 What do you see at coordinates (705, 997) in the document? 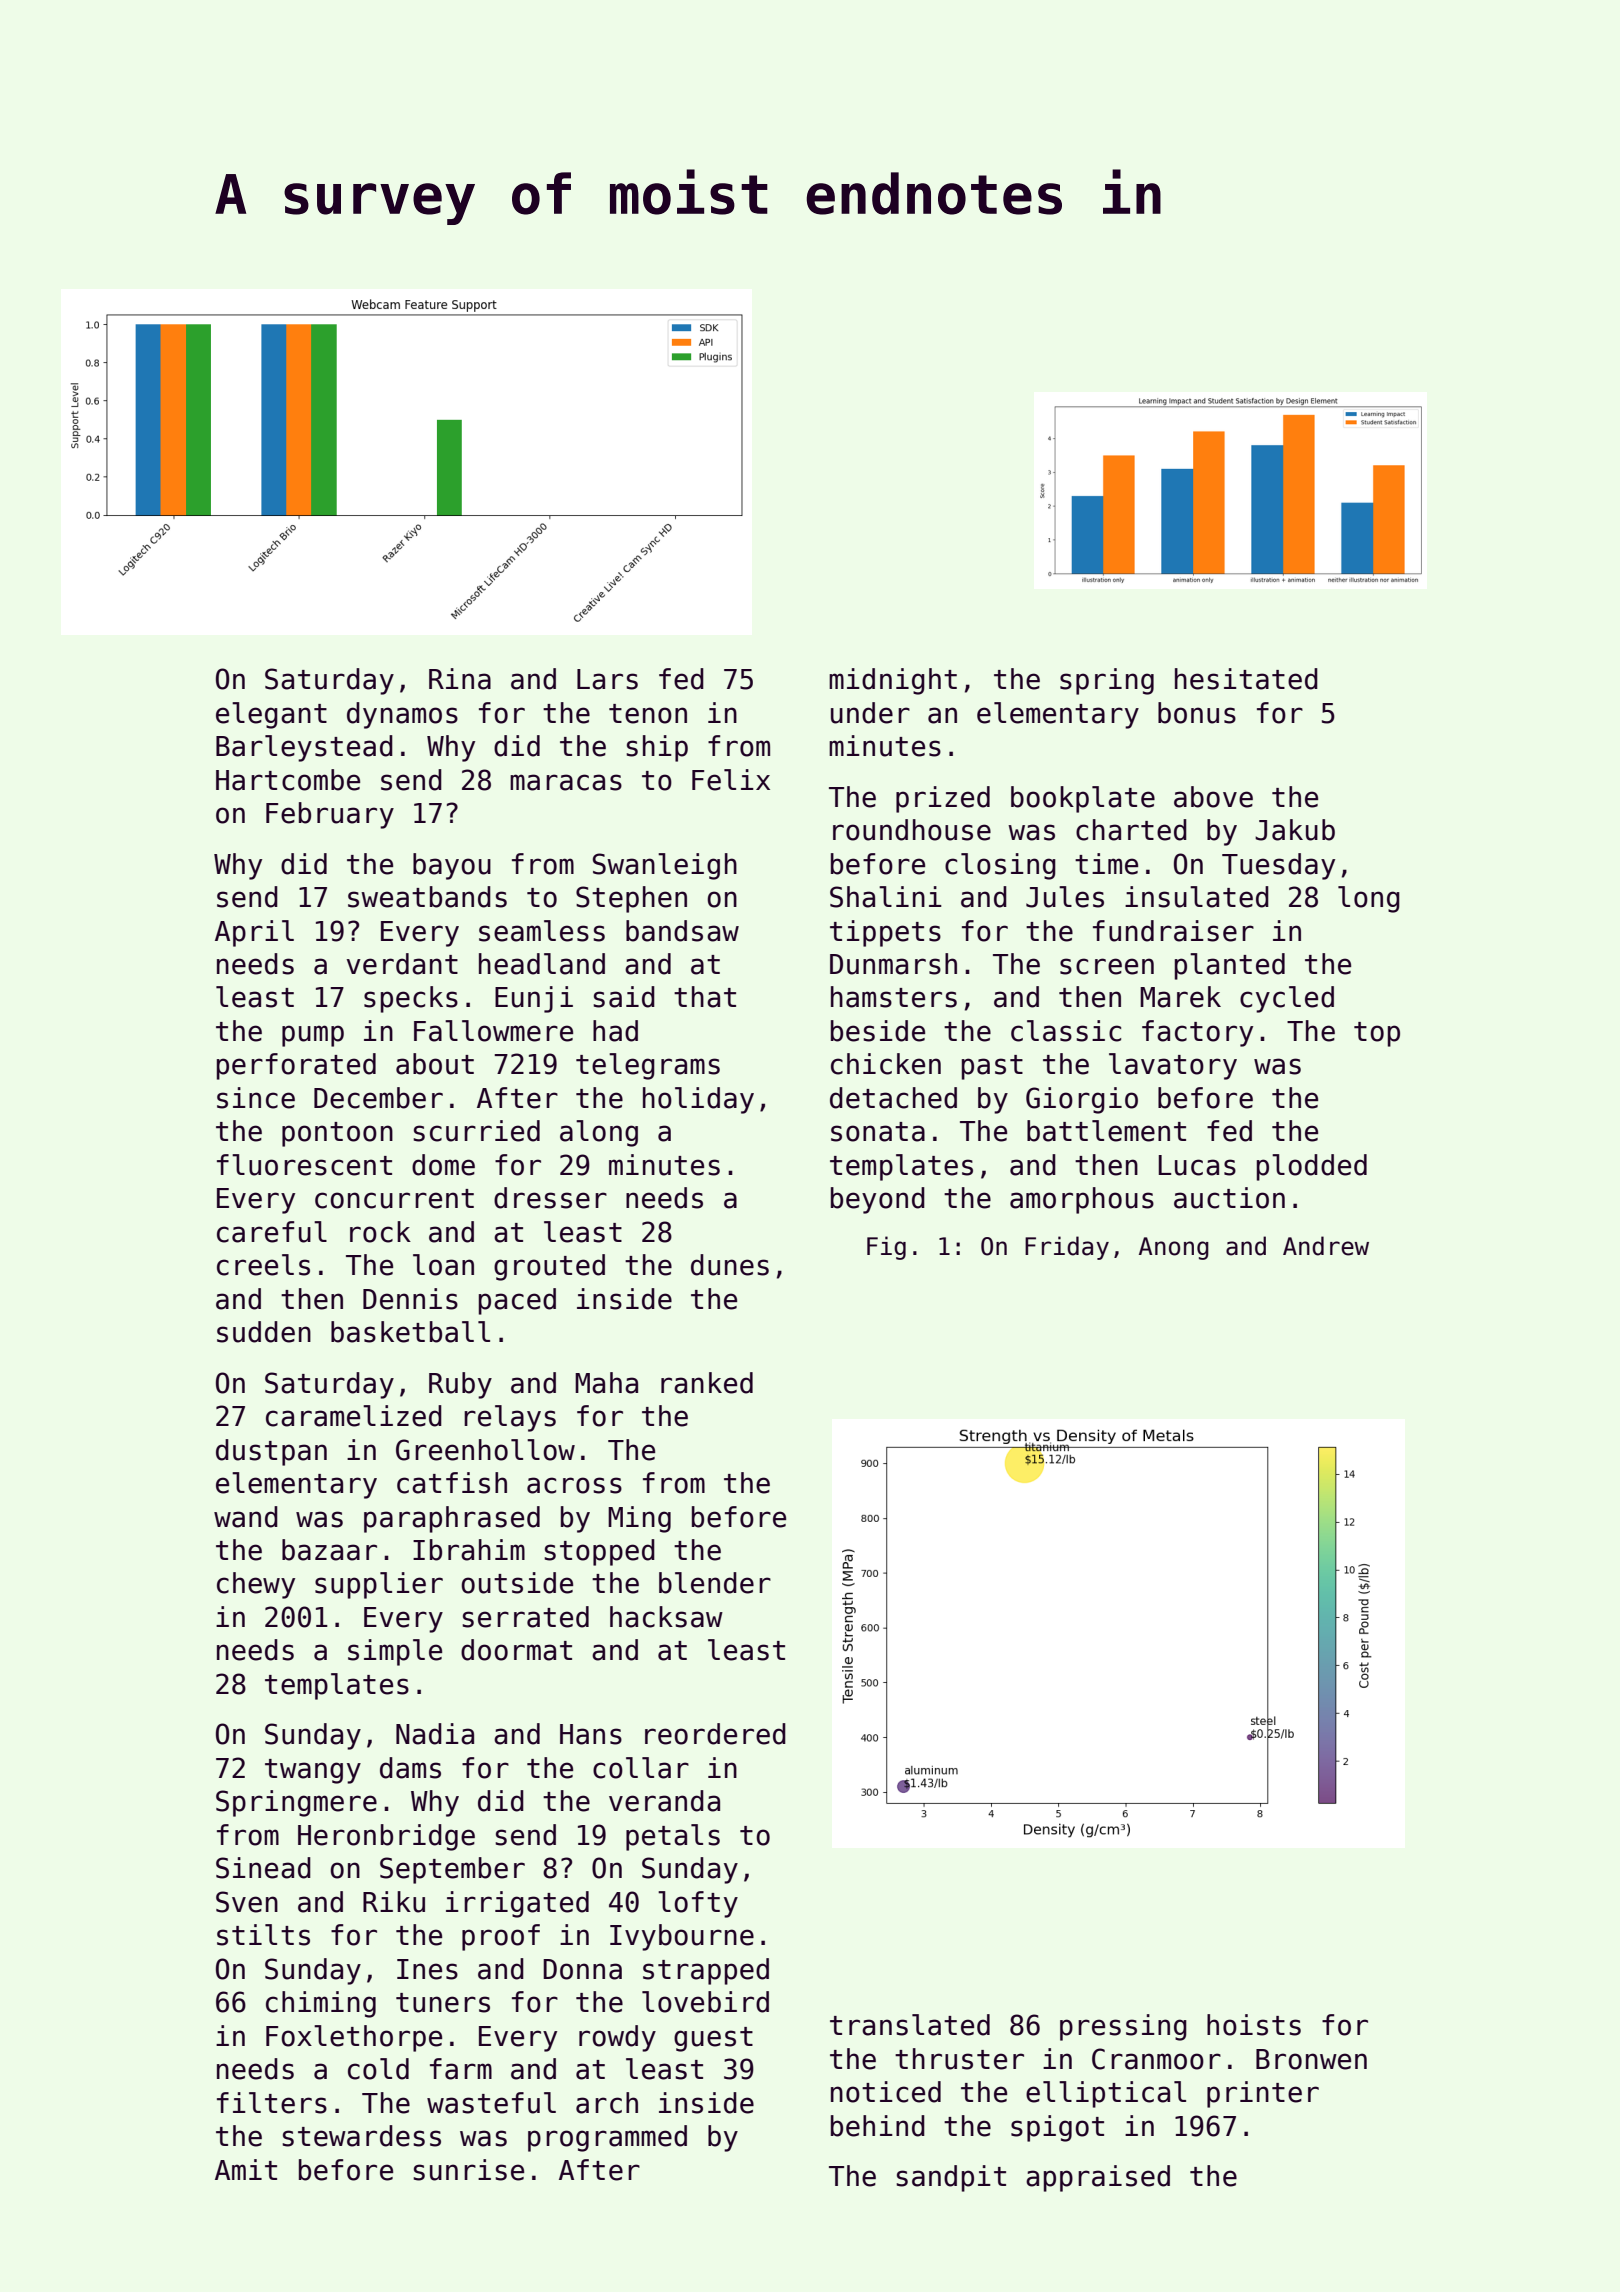
I see `that` at bounding box center [705, 997].
